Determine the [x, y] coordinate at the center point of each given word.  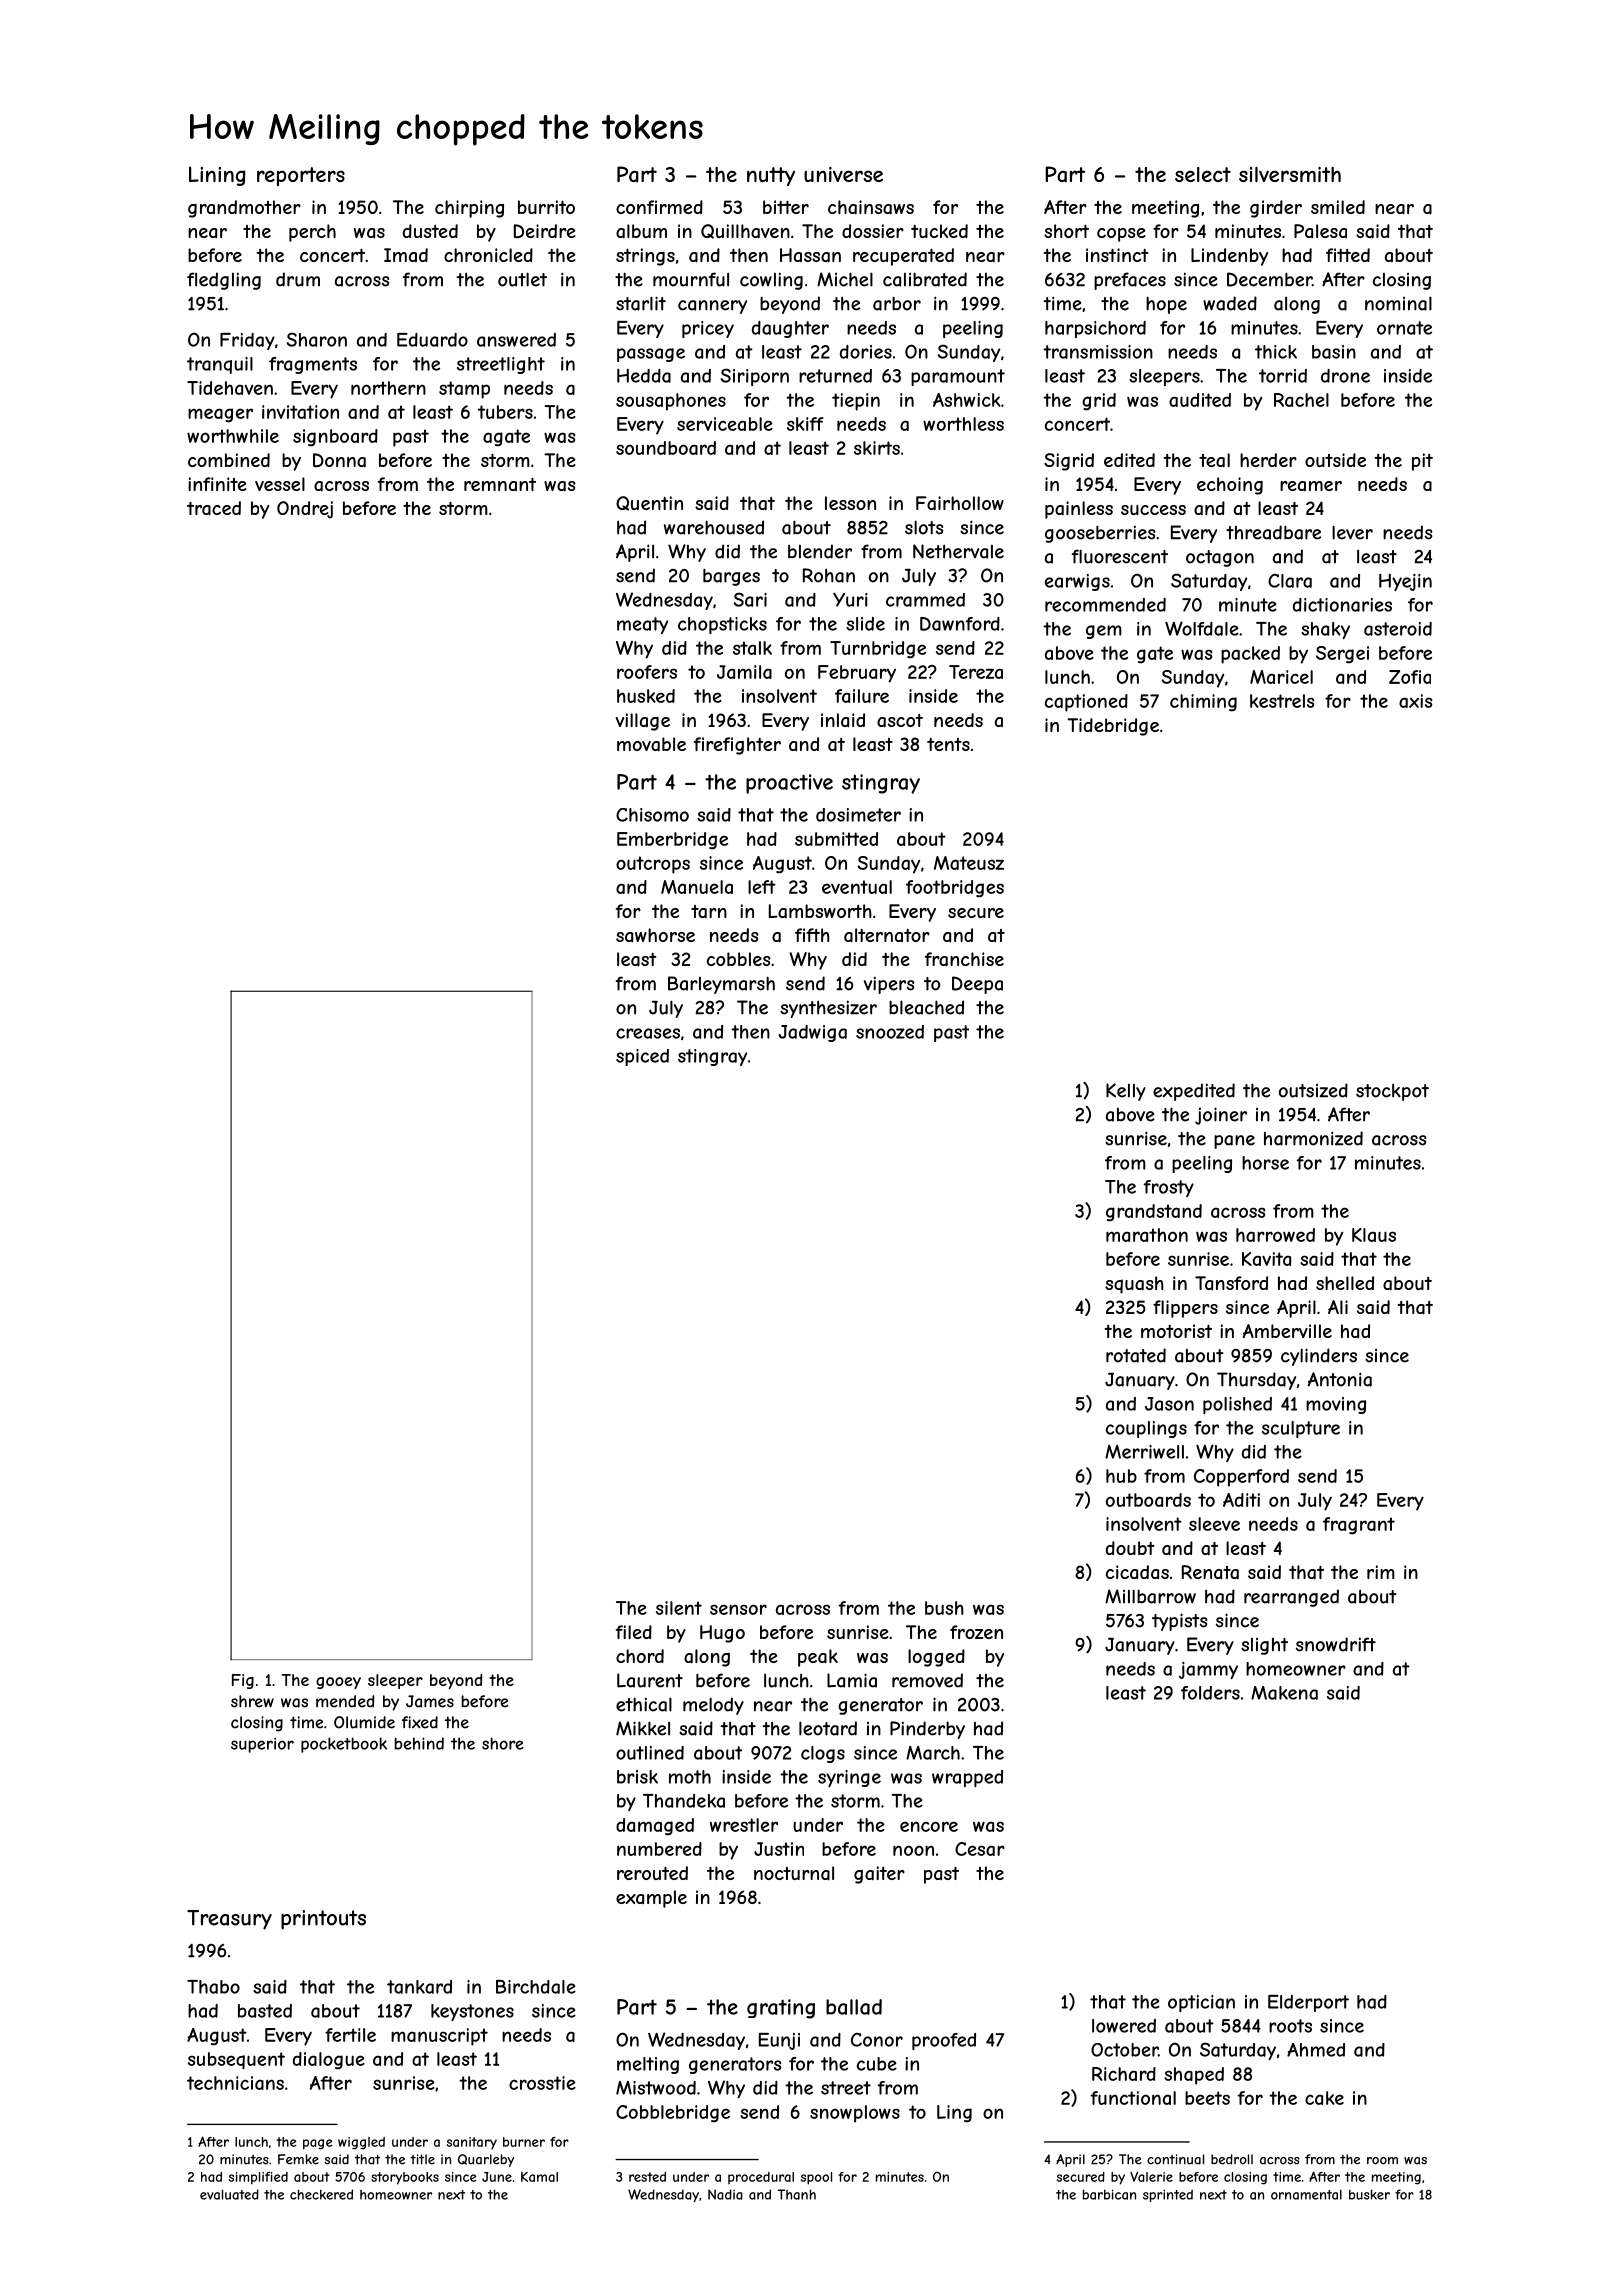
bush [944, 1608]
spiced [642, 1057]
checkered [321, 2194]
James [430, 1701]
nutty [771, 176]
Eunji [779, 2041]
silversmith [1290, 174]
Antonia [1340, 1379]
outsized [1313, 1090]
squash [1134, 1285]
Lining [217, 176]
